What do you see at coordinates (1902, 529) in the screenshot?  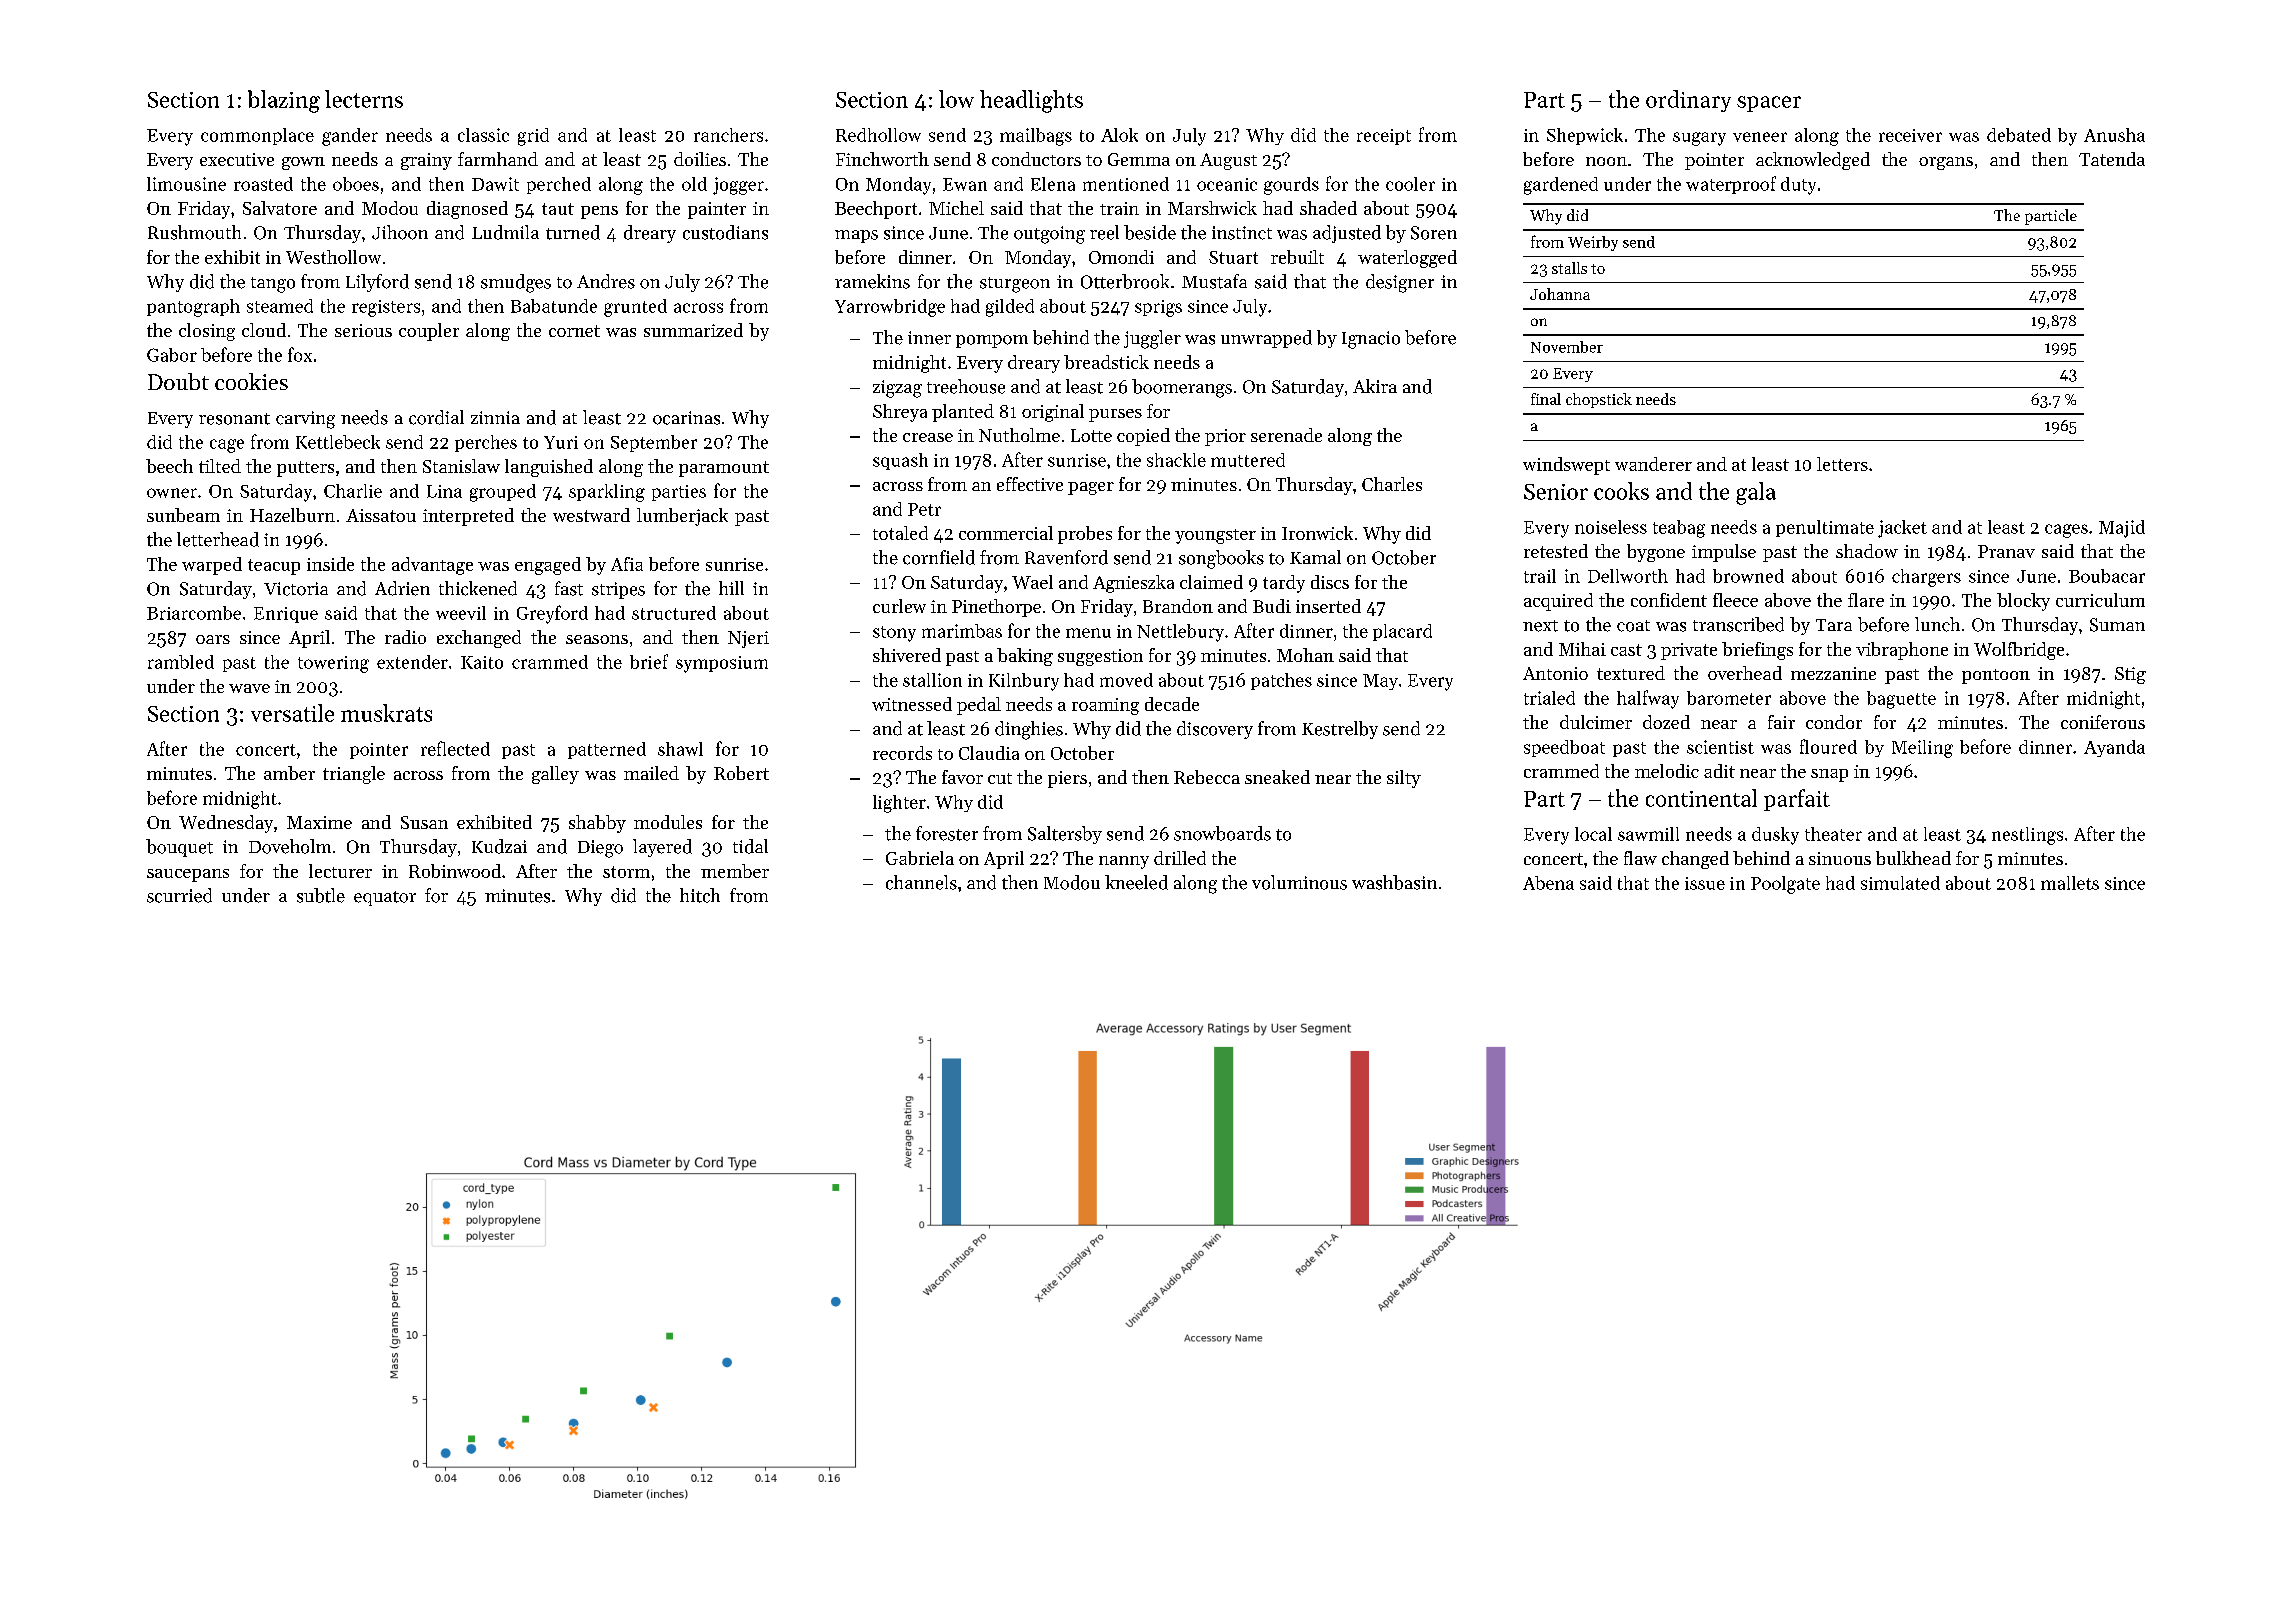 I see `jacket` at bounding box center [1902, 529].
